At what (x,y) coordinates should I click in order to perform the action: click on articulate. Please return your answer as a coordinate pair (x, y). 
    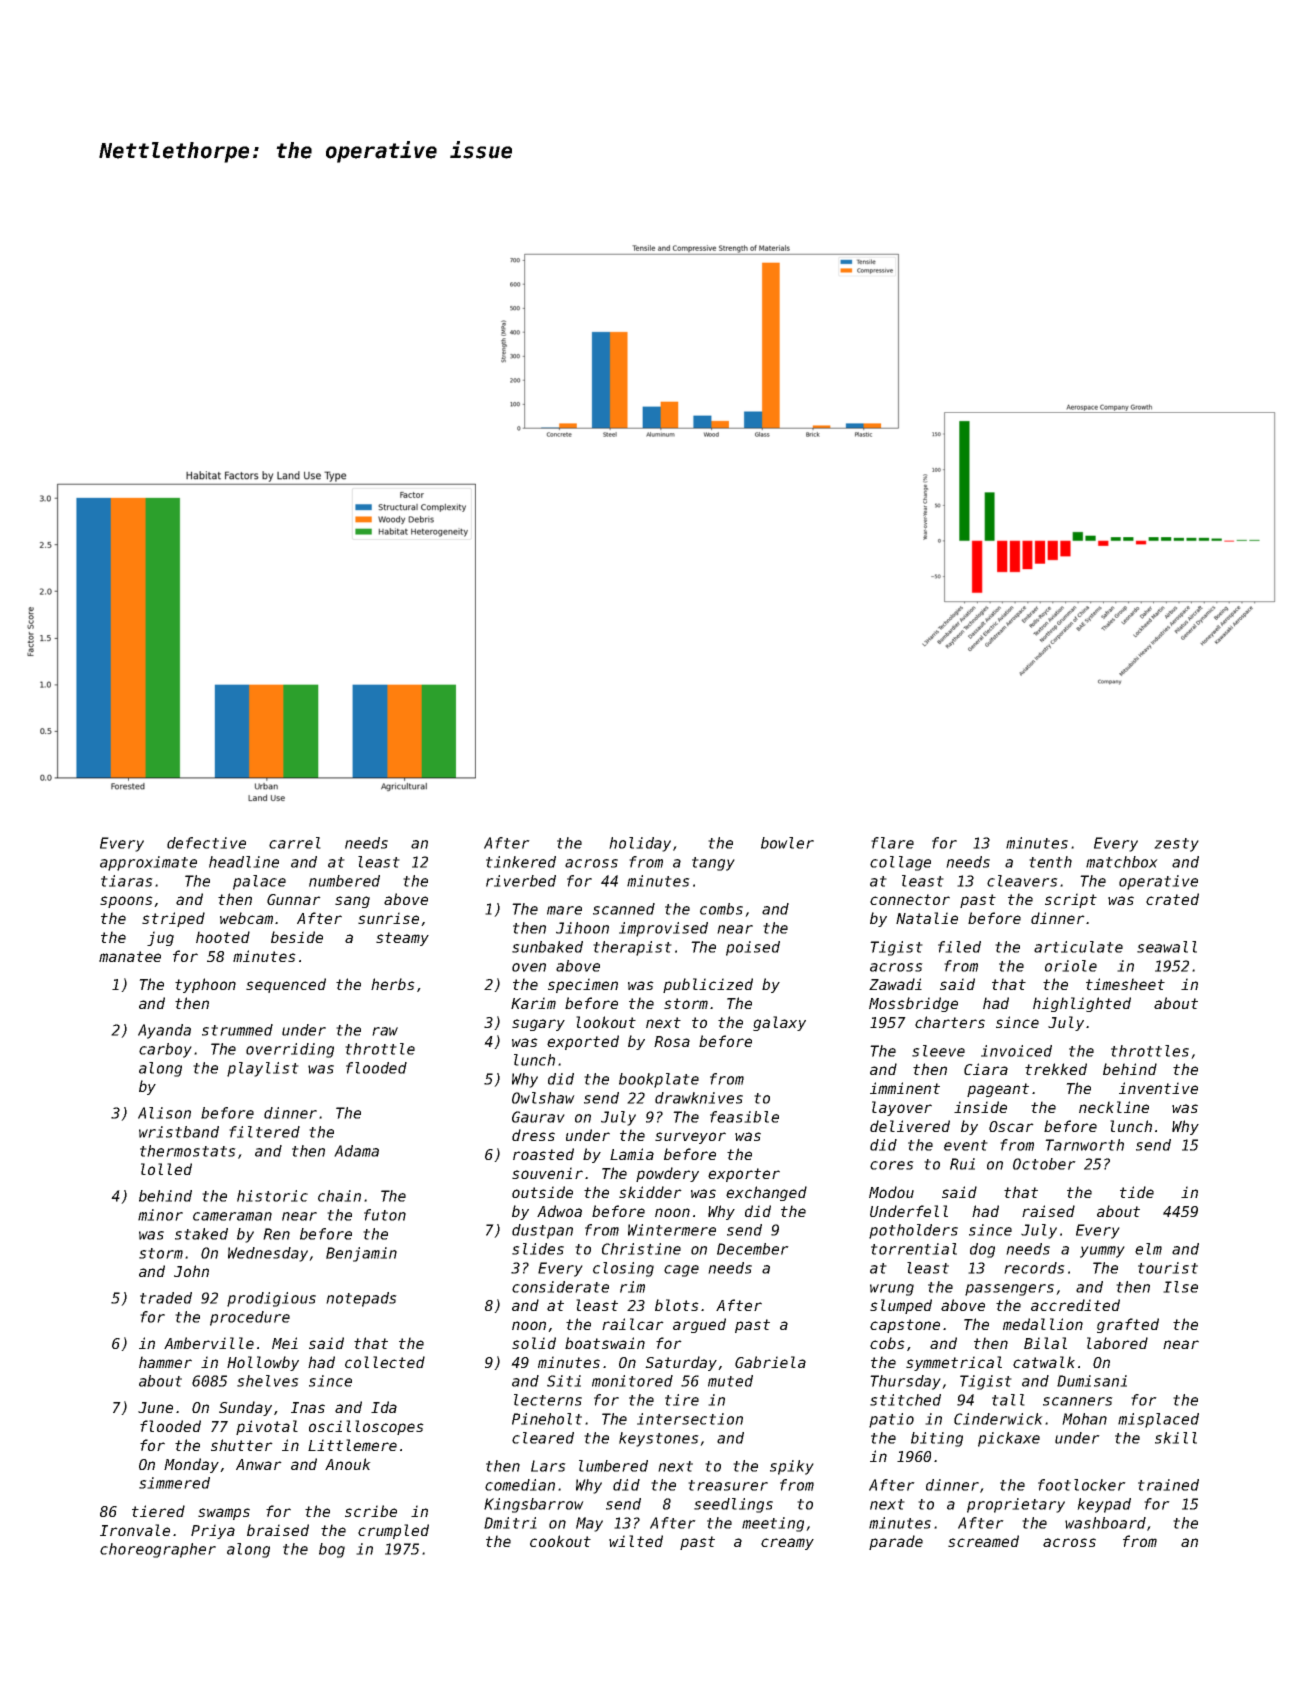
    Looking at the image, I should click on (1078, 947).
